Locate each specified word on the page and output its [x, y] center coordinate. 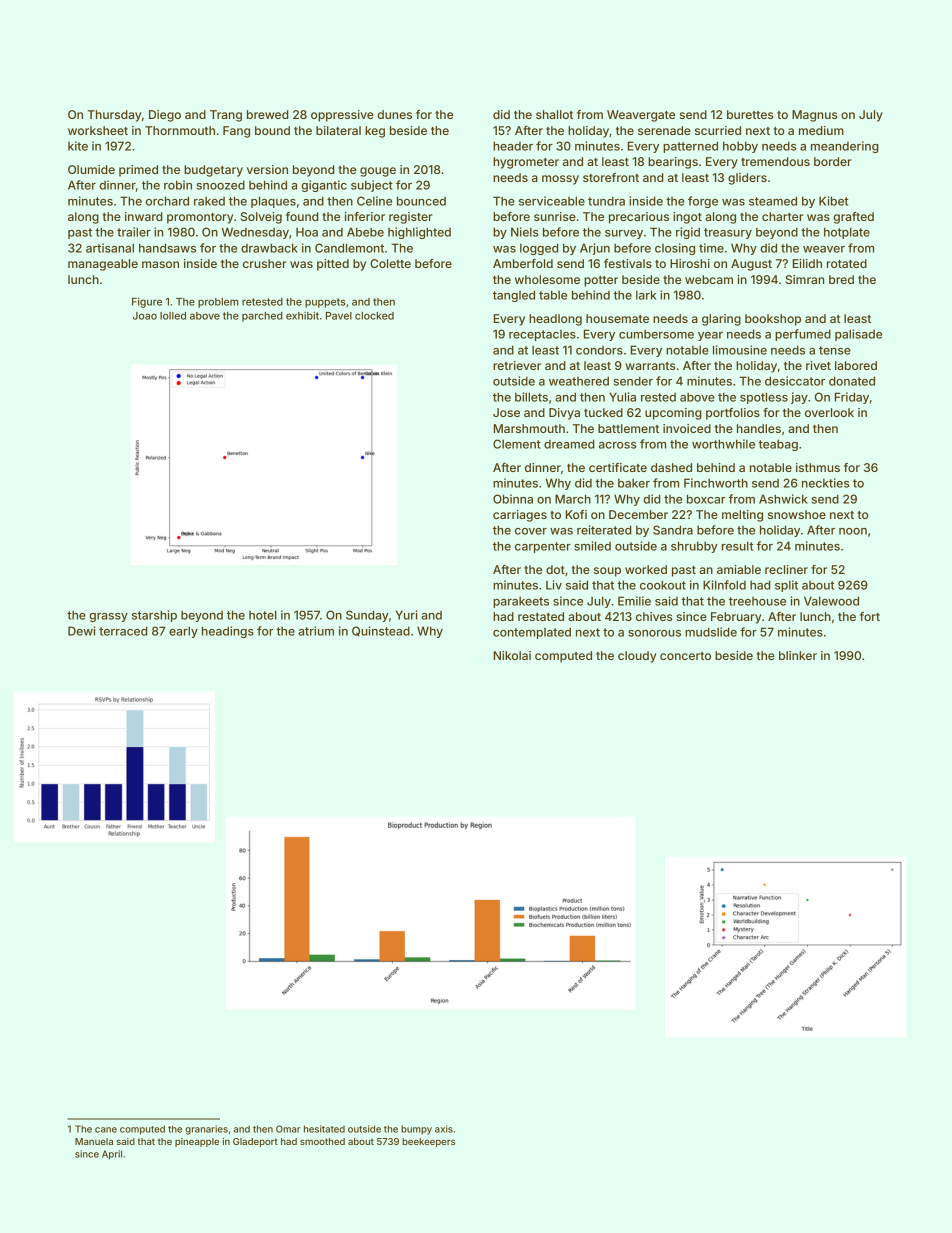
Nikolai [512, 655]
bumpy [416, 1130]
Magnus [814, 116]
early [183, 632]
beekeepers [428, 1142]
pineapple [197, 1142]
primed [138, 171]
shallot [554, 114]
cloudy [637, 657]
